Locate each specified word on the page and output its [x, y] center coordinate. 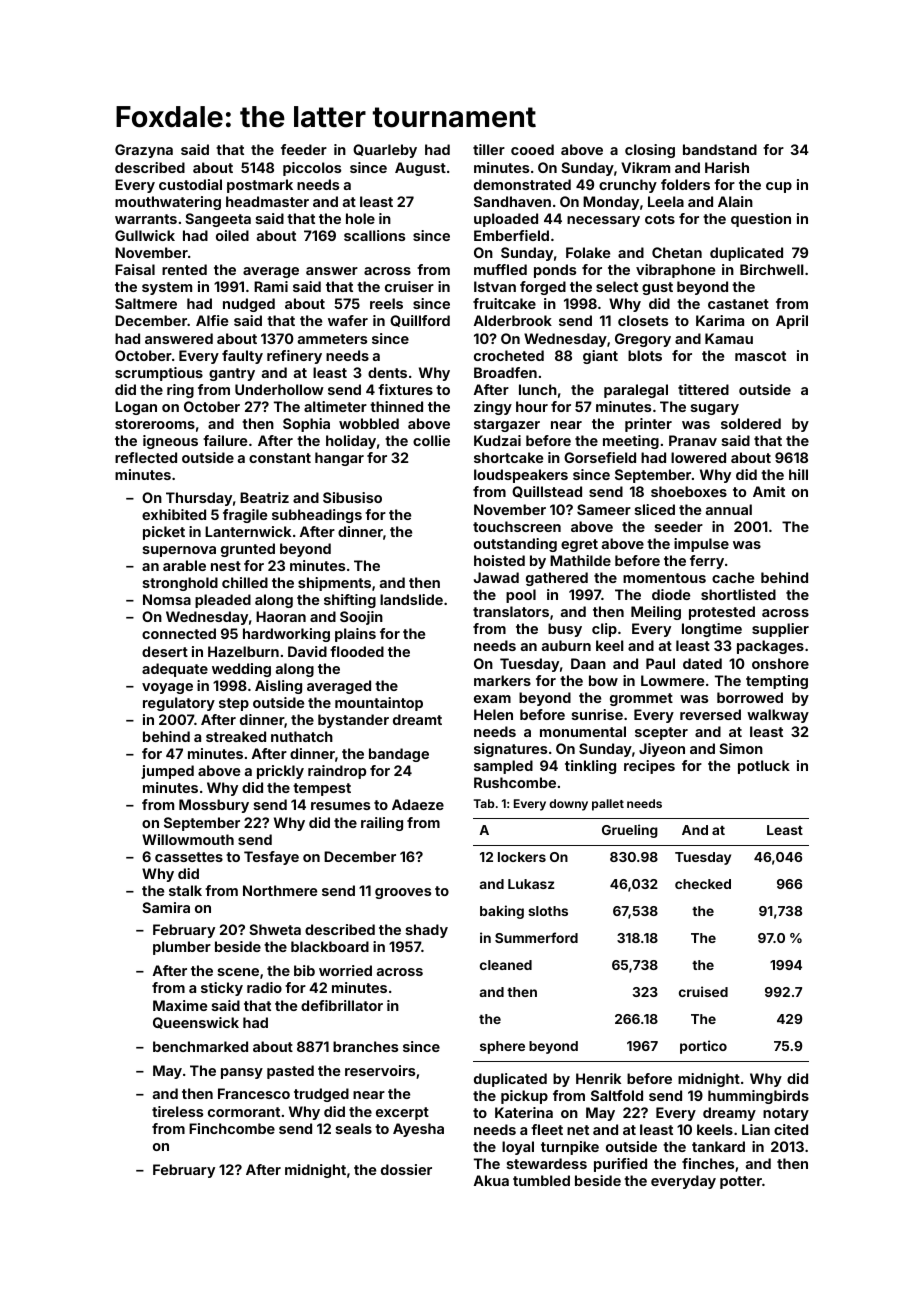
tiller [489, 149]
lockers [522, 857]
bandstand [720, 149]
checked [703, 884]
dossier [406, 1169]
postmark [260, 186]
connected [179, 633]
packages [770, 647]
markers [502, 680]
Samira [166, 907]
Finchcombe [232, 1128]
